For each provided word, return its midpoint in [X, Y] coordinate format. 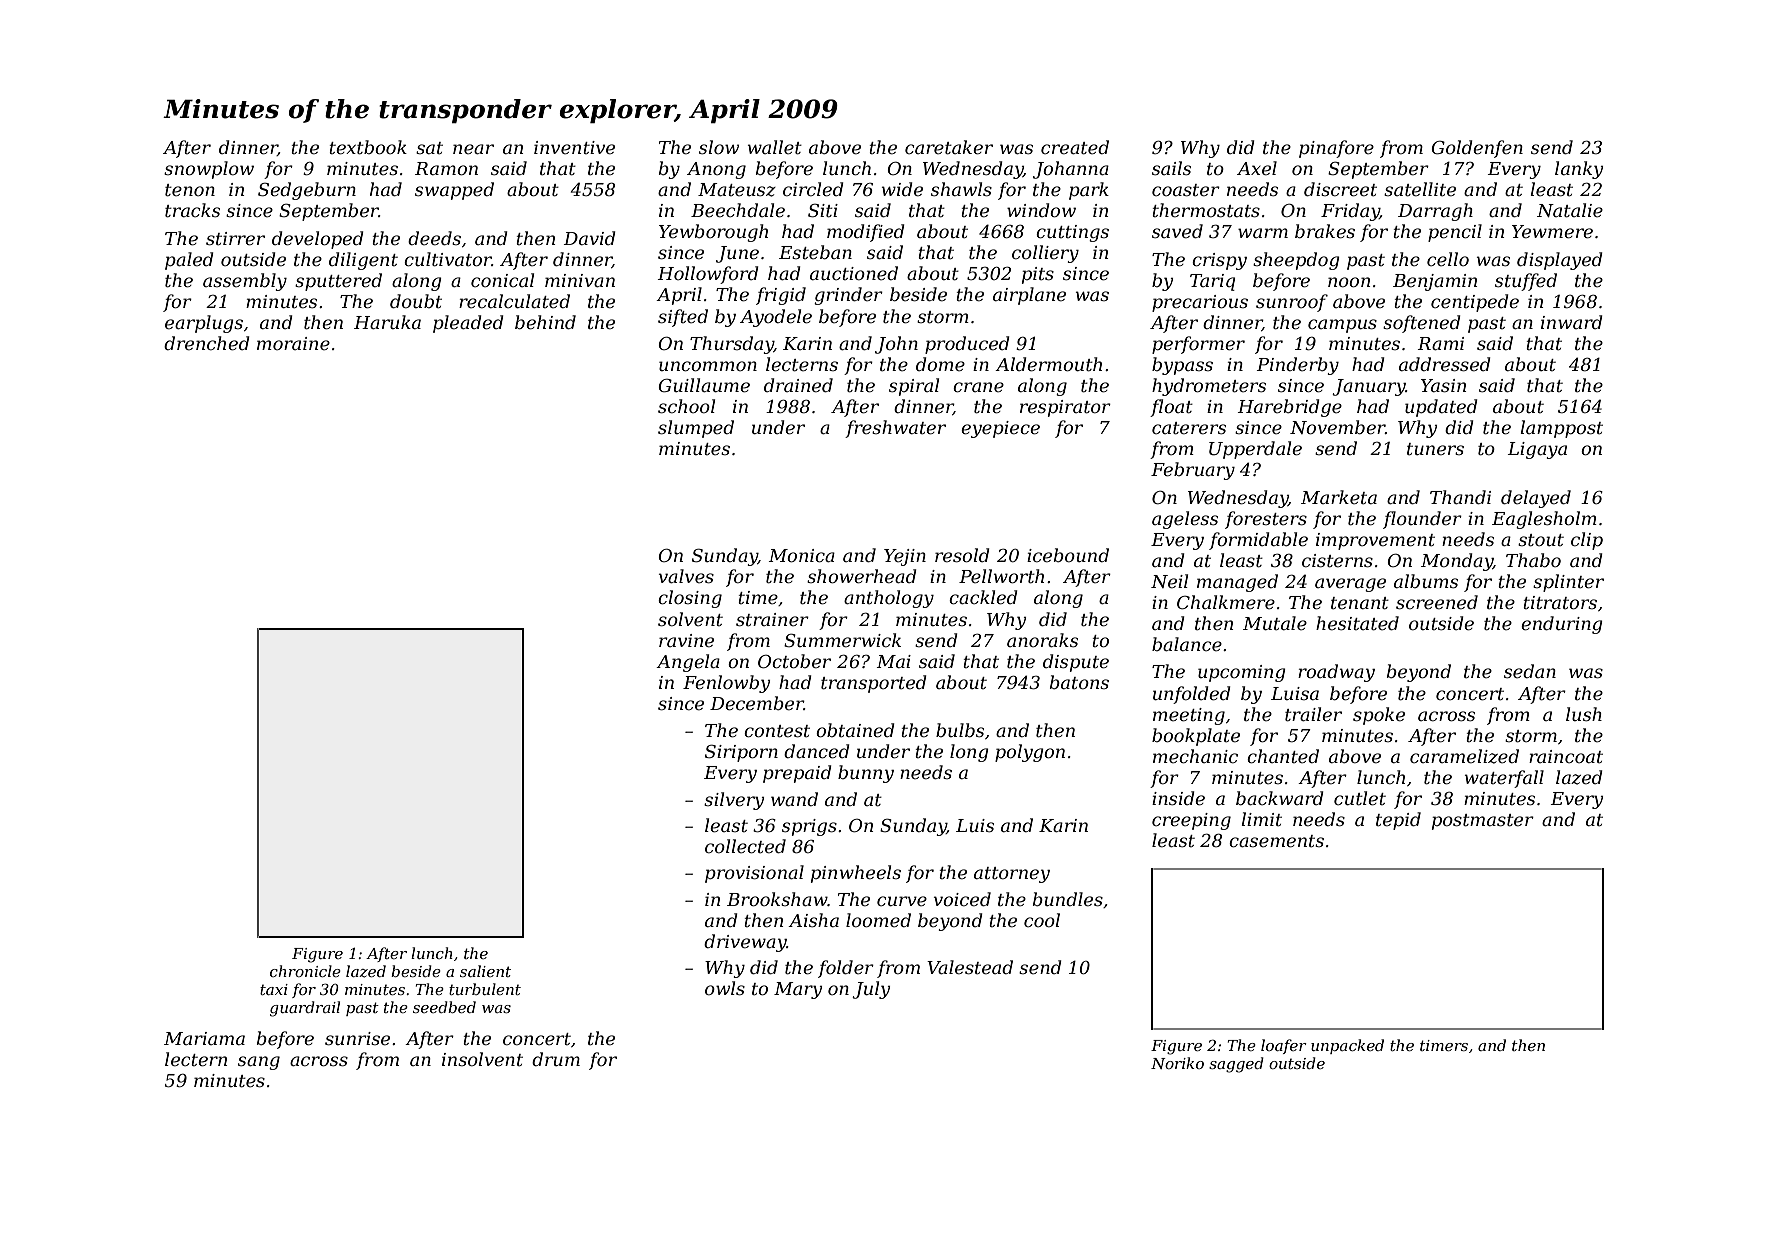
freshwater [895, 429]
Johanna [1071, 170]
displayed [1560, 261]
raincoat [1566, 756]
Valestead [970, 967]
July [871, 990]
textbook [368, 147]
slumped [696, 429]
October [794, 661]
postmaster [1483, 822]
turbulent [485, 989]
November [1337, 427]
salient [485, 971]
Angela [688, 663]
